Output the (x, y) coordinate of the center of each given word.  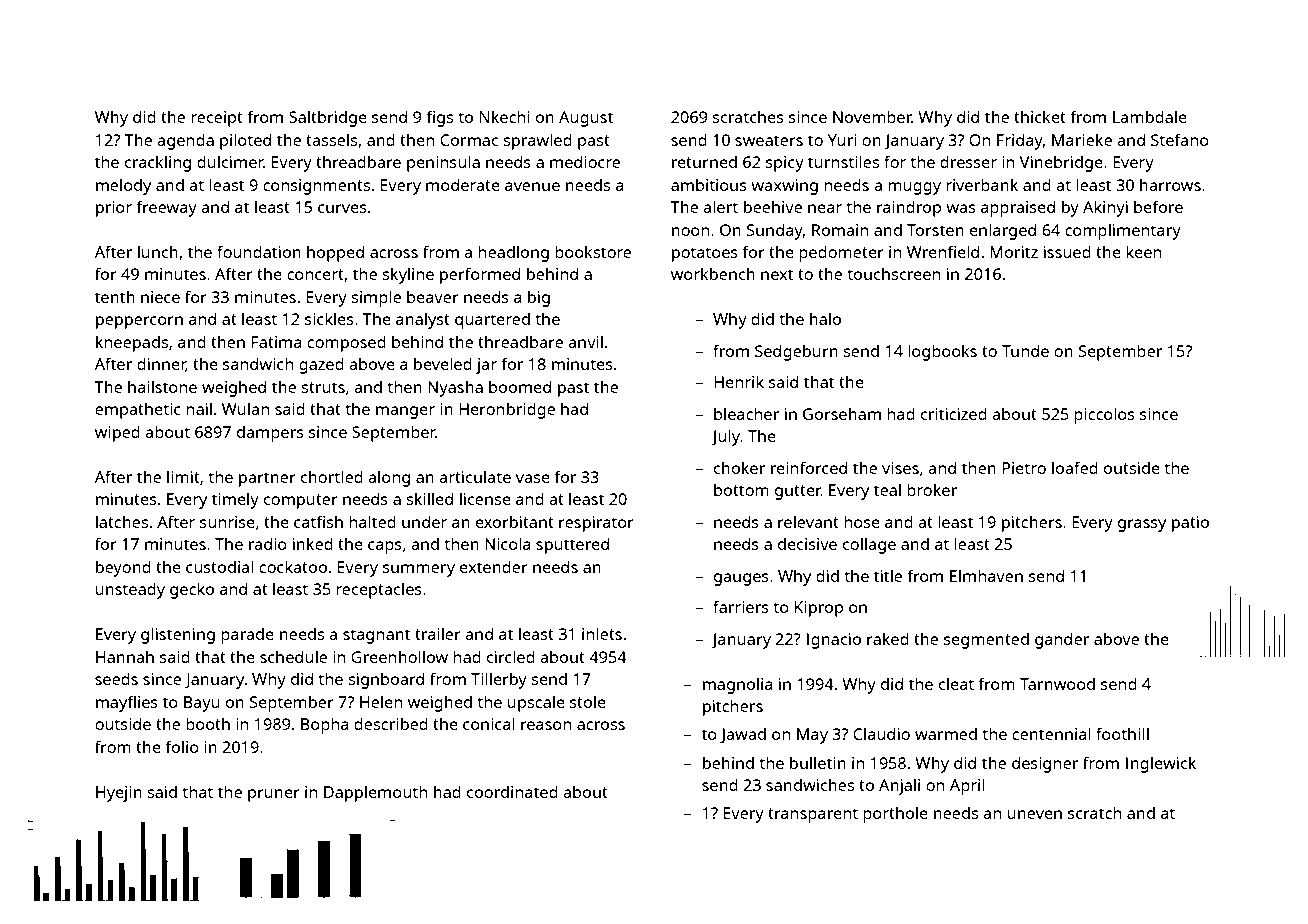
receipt (217, 119)
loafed (1075, 467)
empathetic (138, 411)
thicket (1040, 116)
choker (739, 467)
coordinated (512, 792)
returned (704, 162)
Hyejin (119, 794)
